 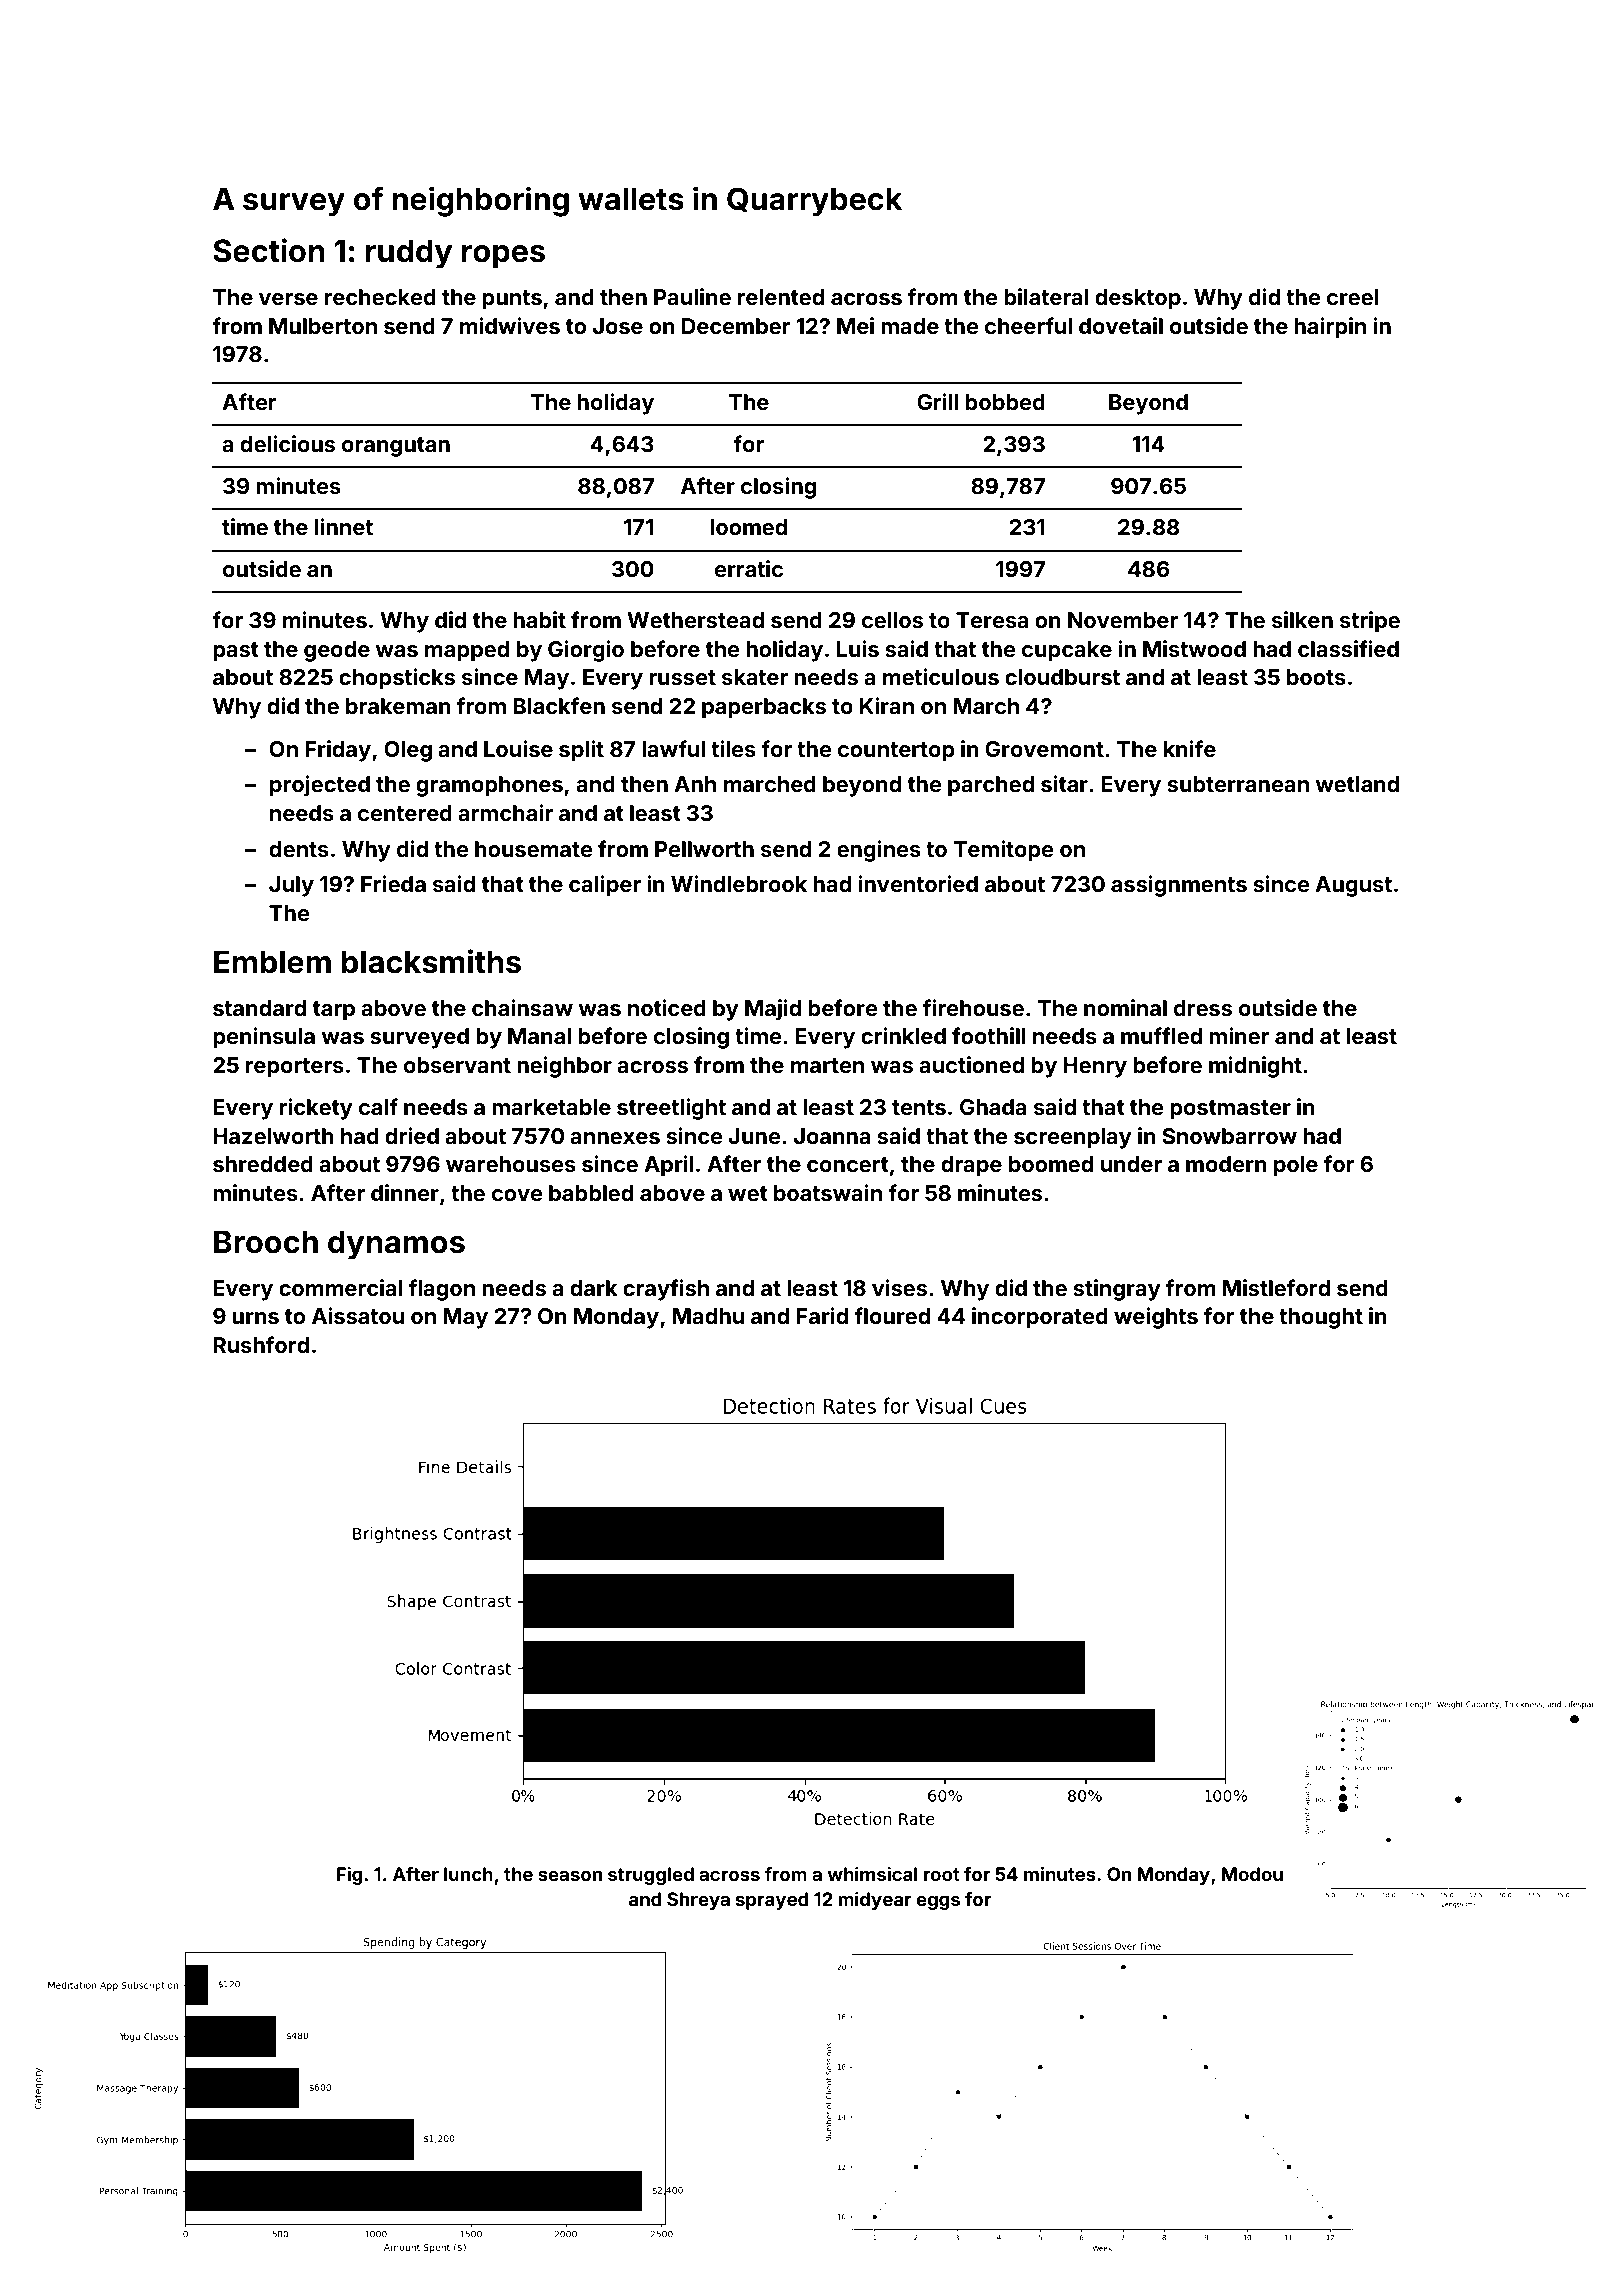 I want to click on Modou, so click(x=1252, y=1874).
